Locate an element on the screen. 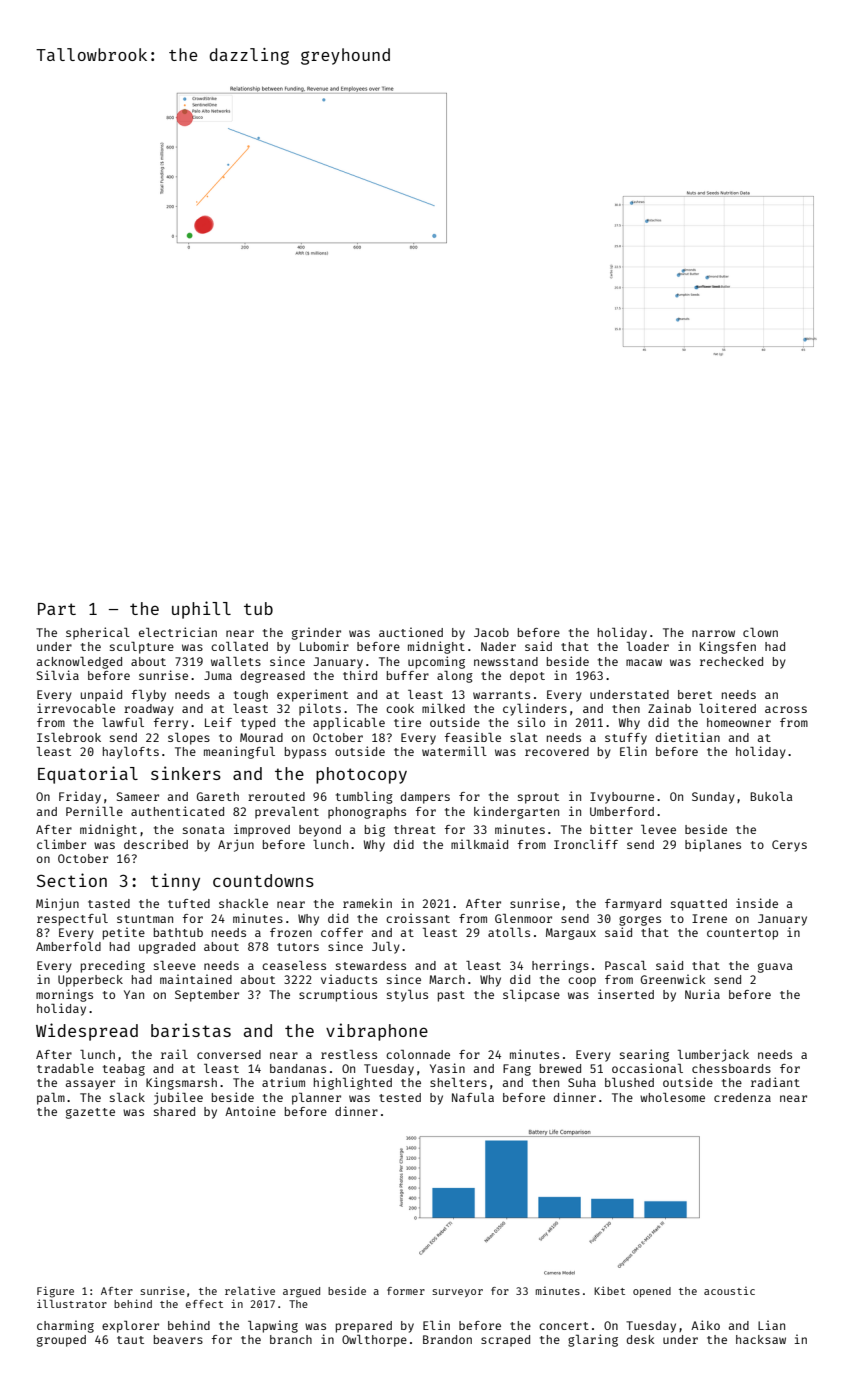 The image size is (849, 1400). effect is located at coordinates (204, 1304).
